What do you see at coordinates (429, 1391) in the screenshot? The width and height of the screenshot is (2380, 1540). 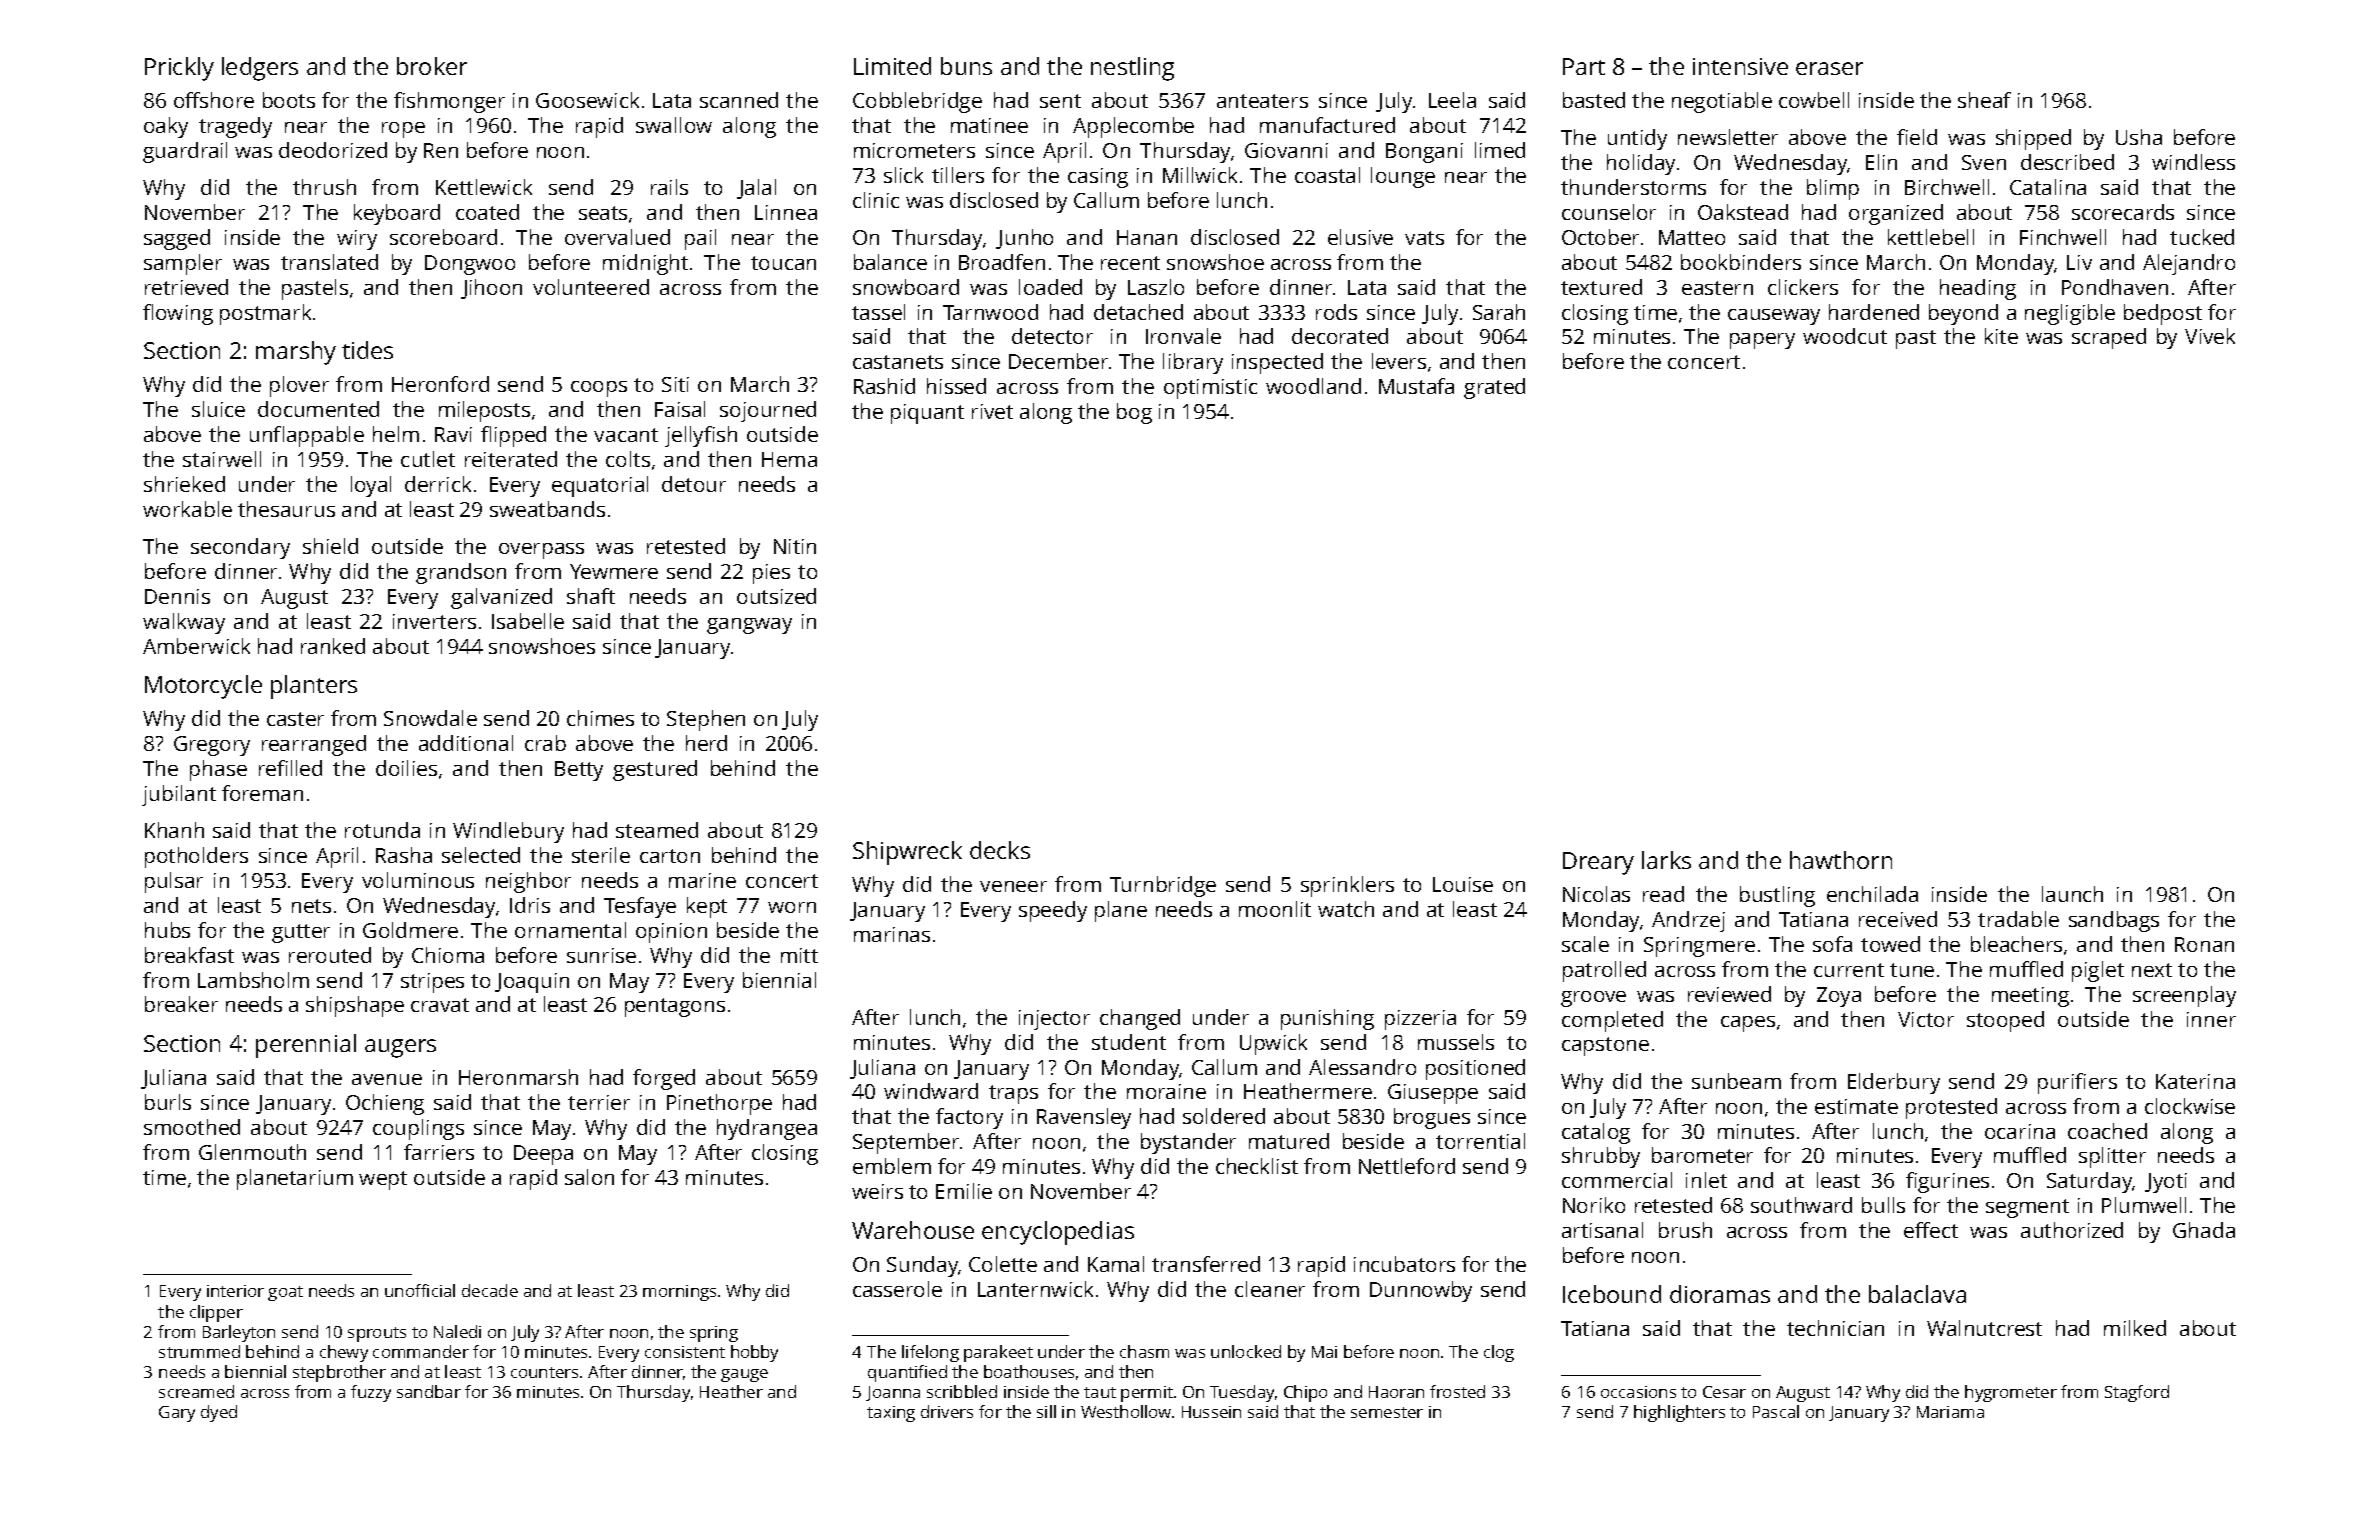 I see `sandbar` at bounding box center [429, 1391].
